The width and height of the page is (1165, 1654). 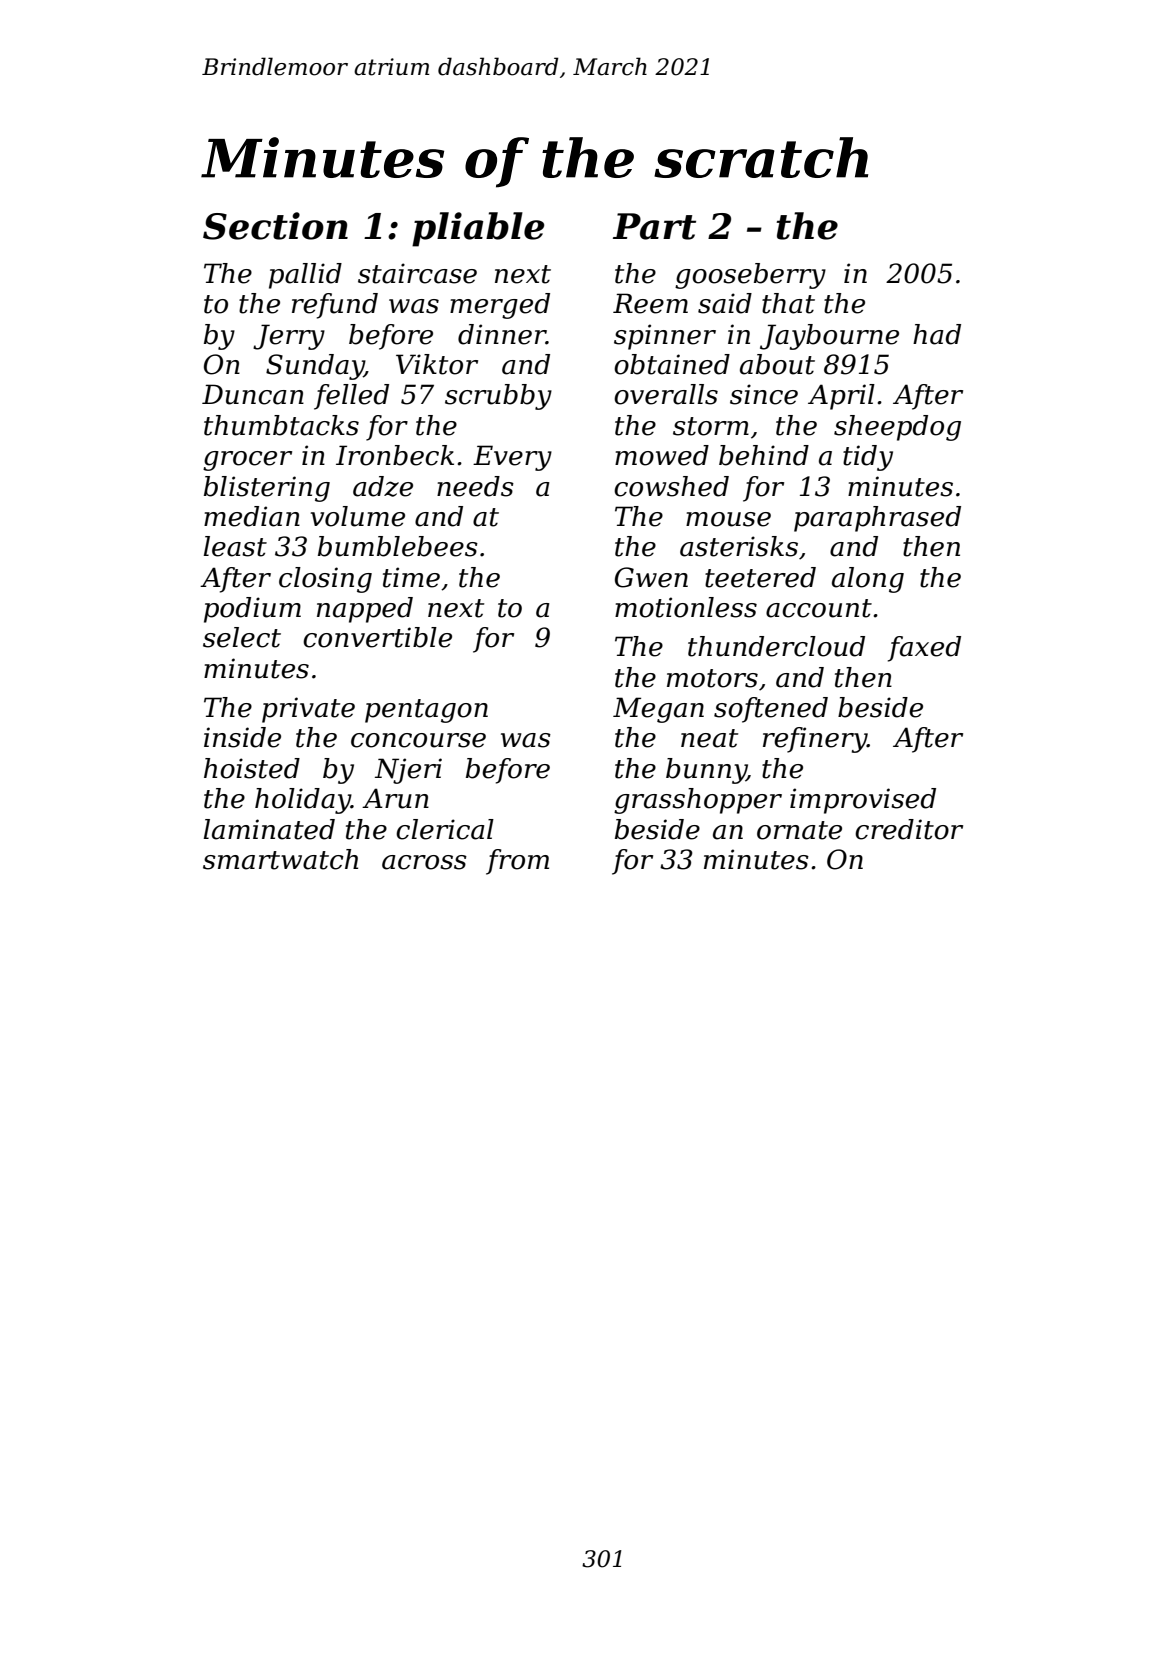 What do you see at coordinates (877, 519) in the page?
I see `paraphrased` at bounding box center [877, 519].
